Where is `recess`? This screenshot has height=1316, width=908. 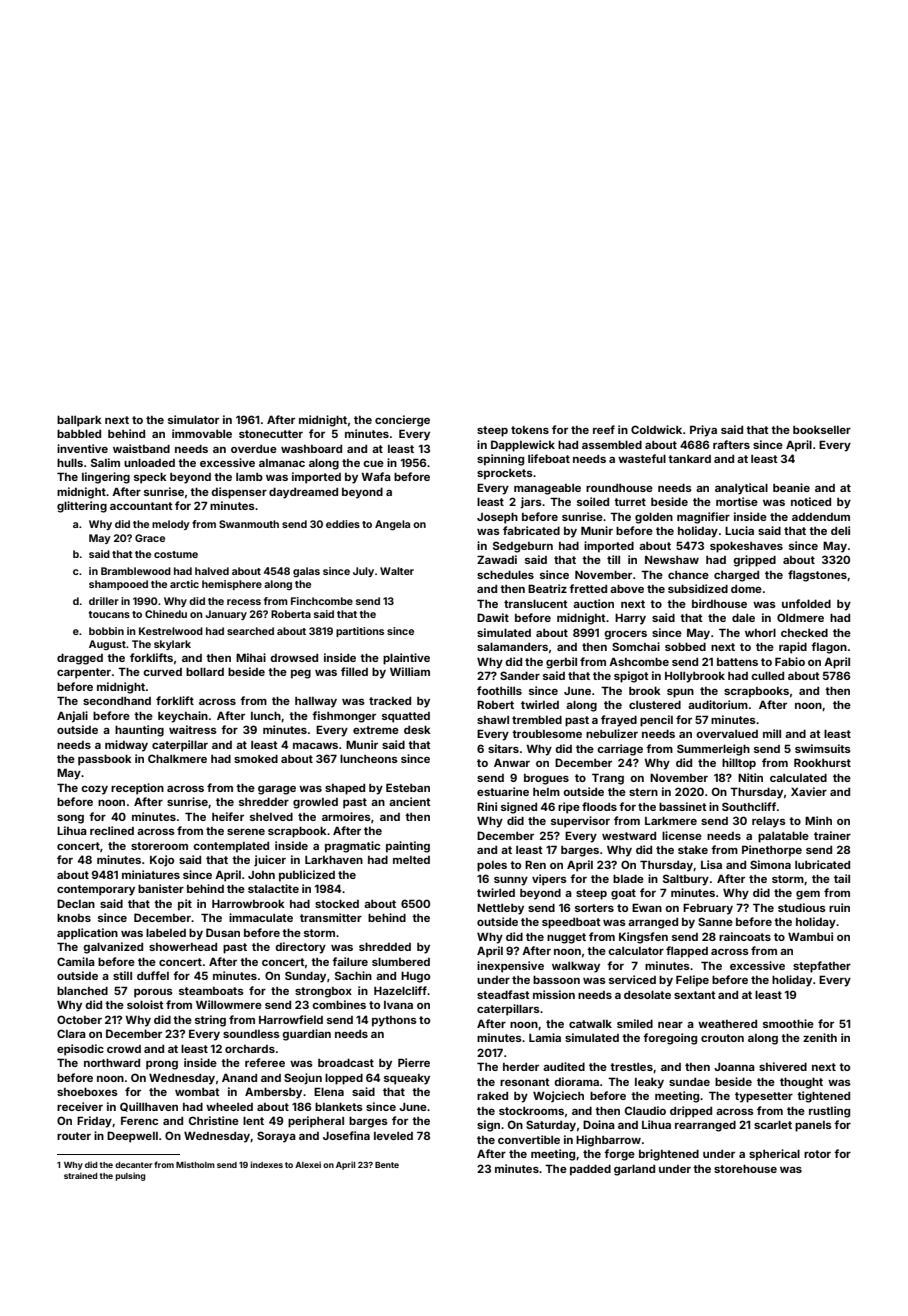
recess is located at coordinates (244, 602).
